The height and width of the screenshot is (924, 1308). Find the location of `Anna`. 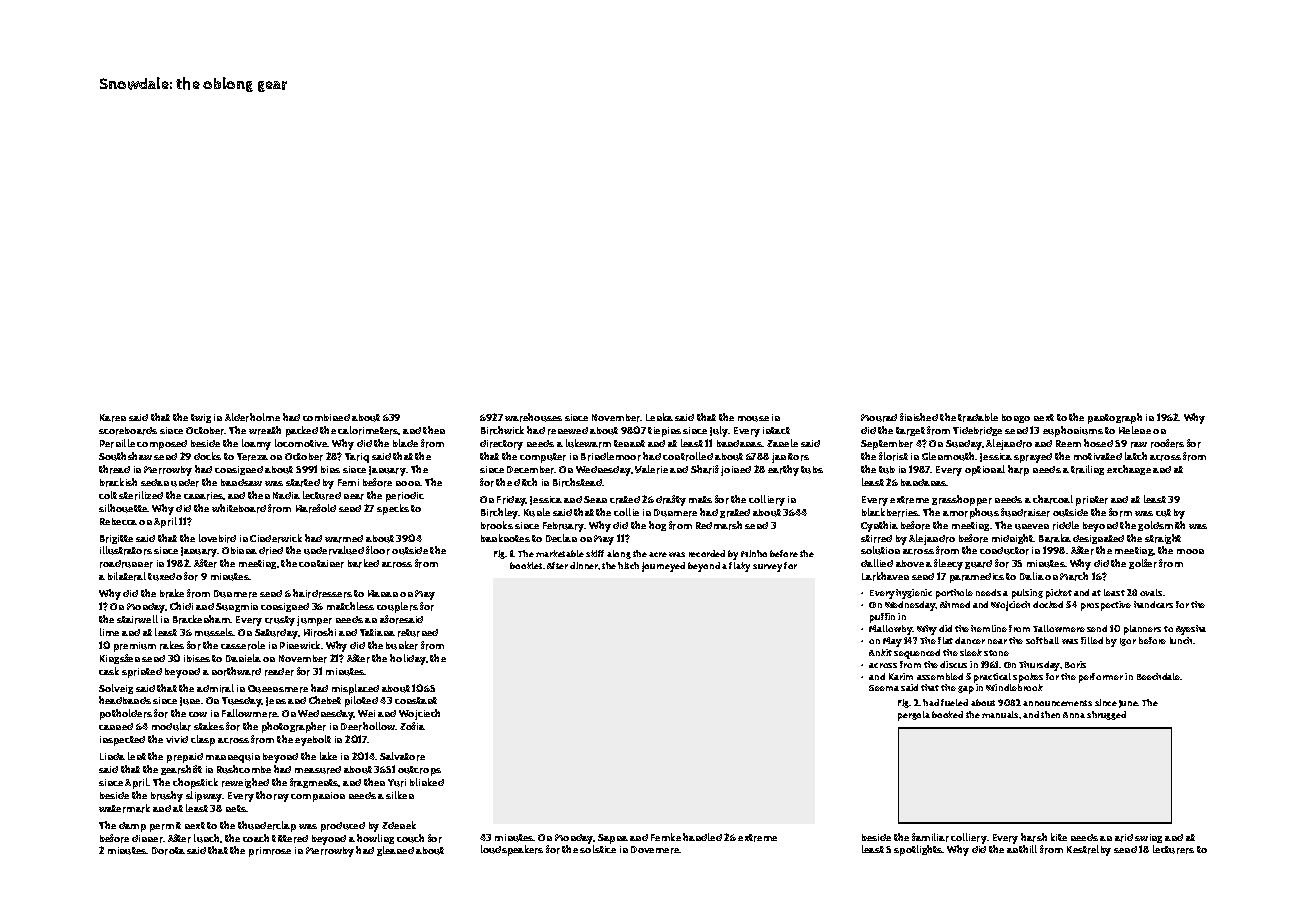

Anna is located at coordinates (1074, 715).
